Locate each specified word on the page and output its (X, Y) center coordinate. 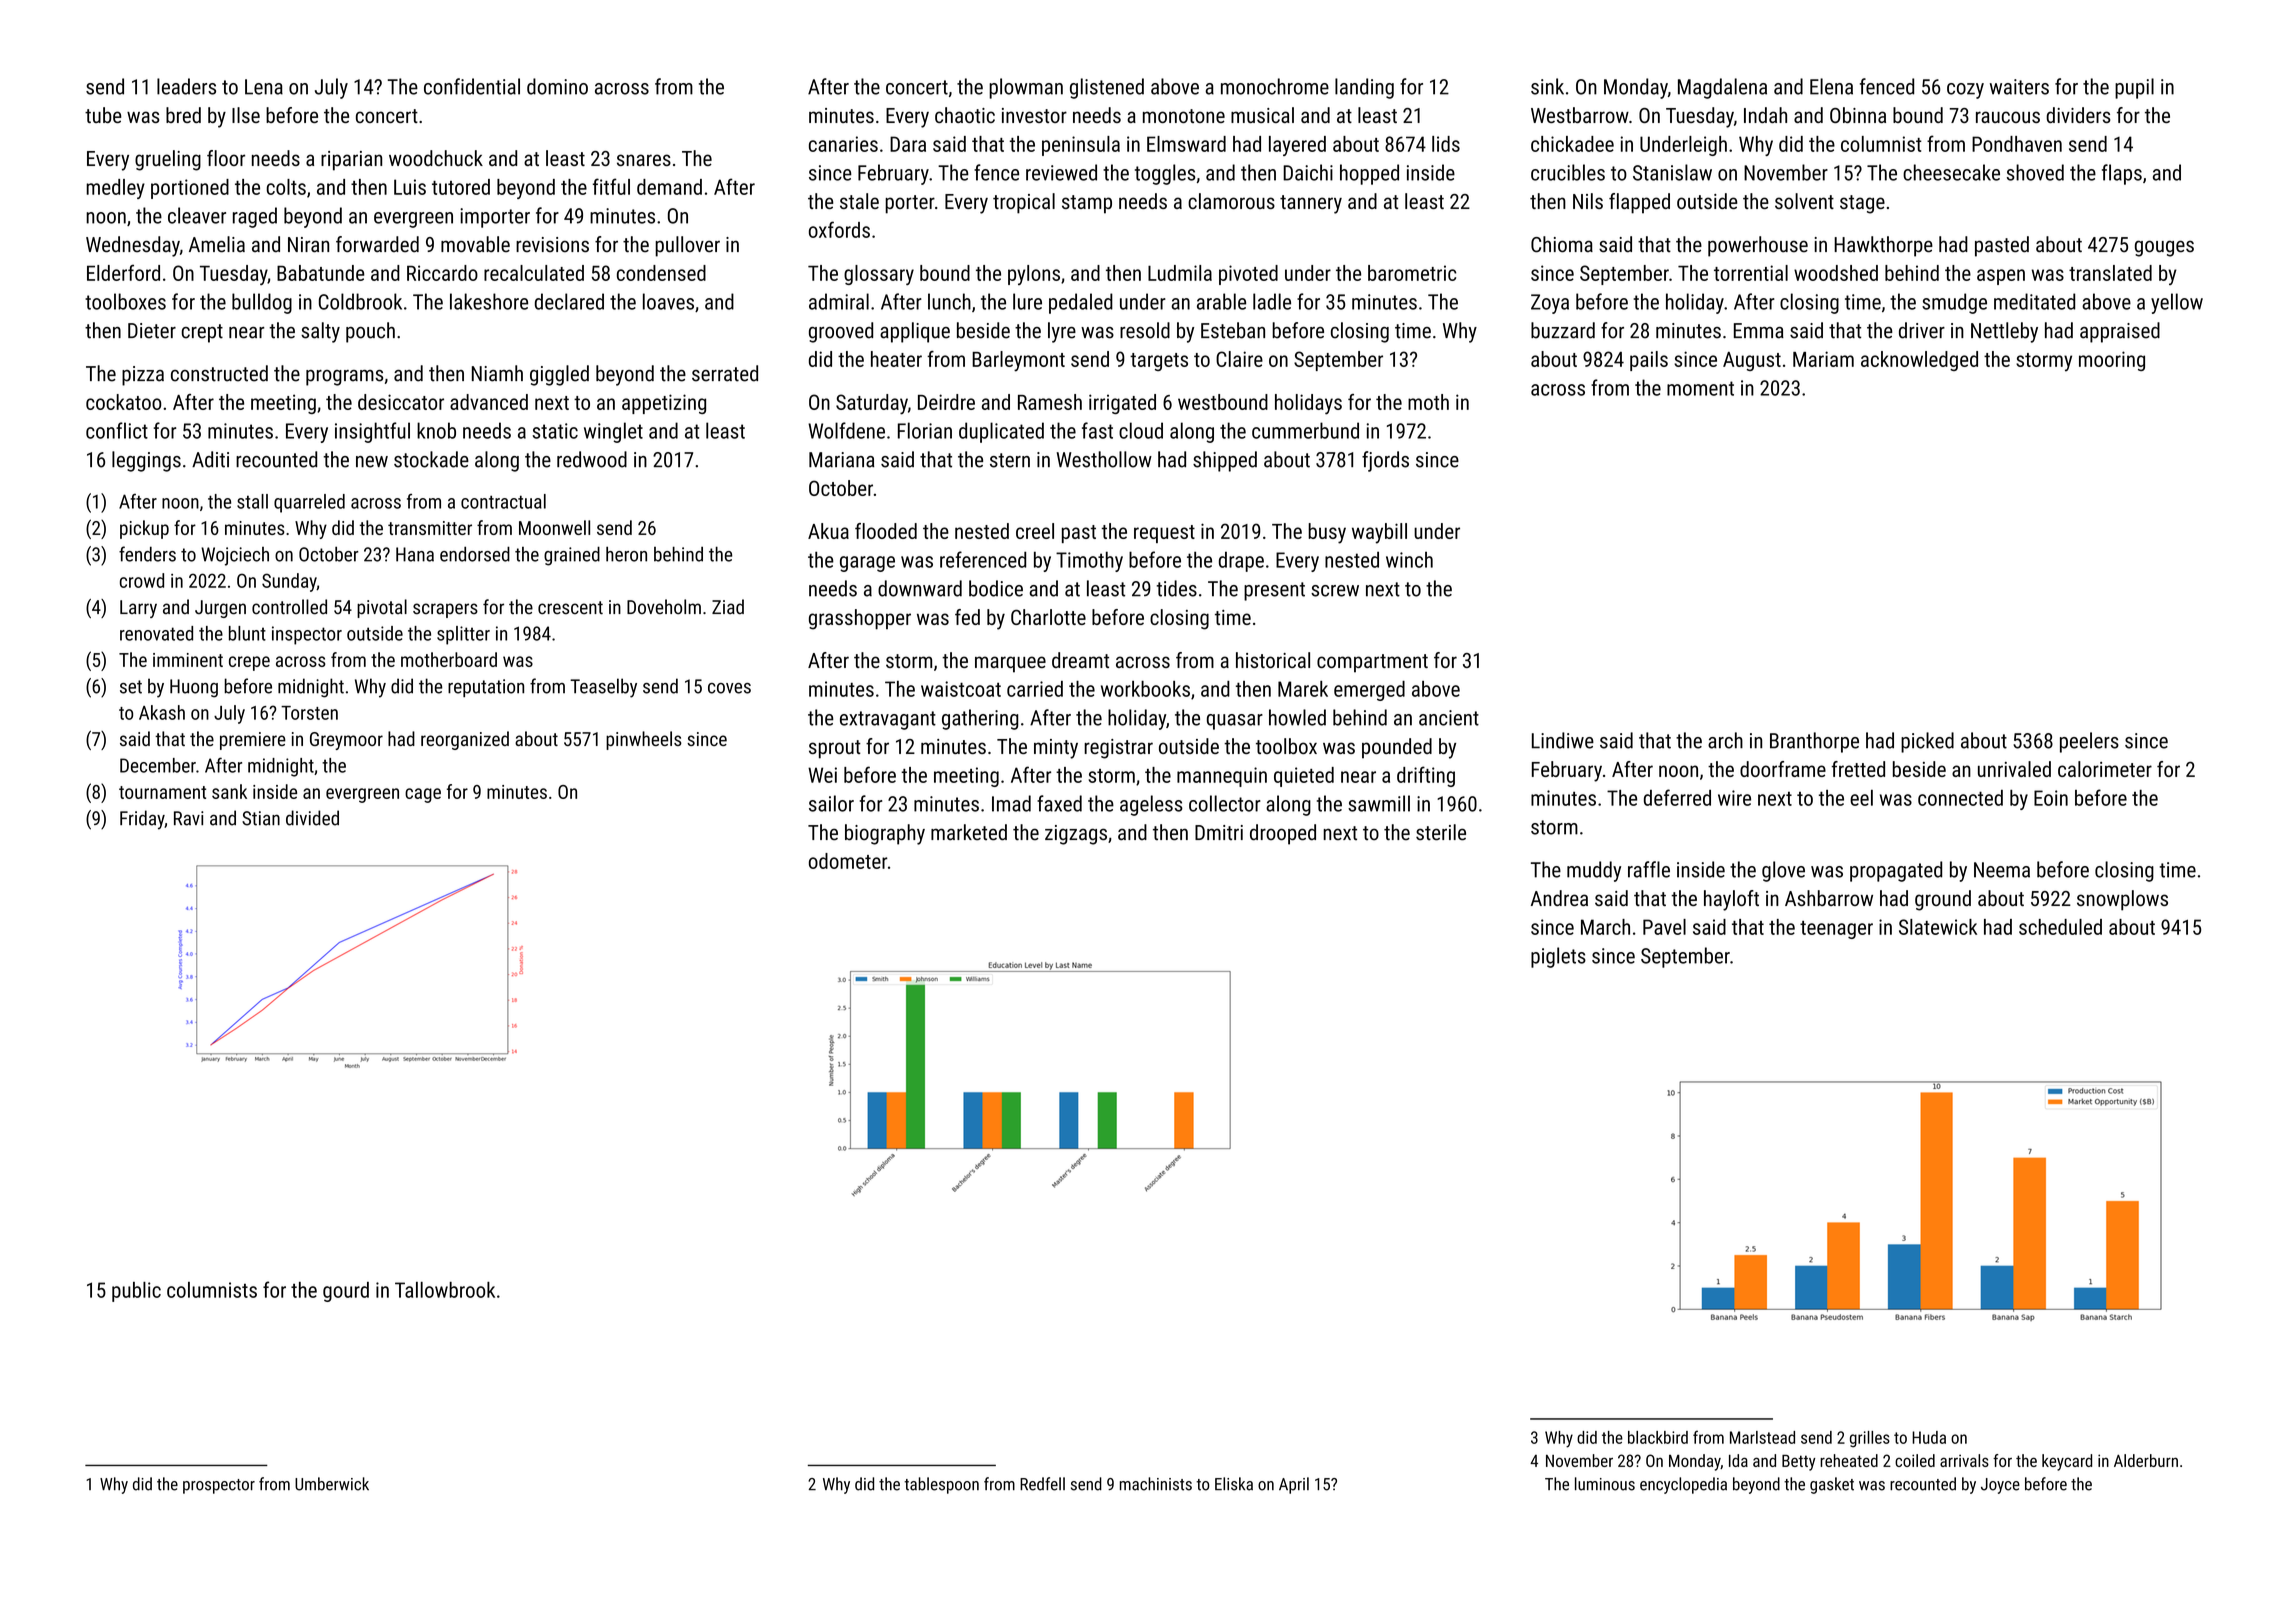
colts (286, 187)
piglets (1558, 957)
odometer (848, 861)
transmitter (430, 528)
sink (1547, 86)
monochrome (1275, 86)
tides (1177, 588)
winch (1409, 560)
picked (1927, 742)
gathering (980, 719)
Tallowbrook (445, 1290)
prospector (219, 1486)
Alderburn (2146, 1460)
